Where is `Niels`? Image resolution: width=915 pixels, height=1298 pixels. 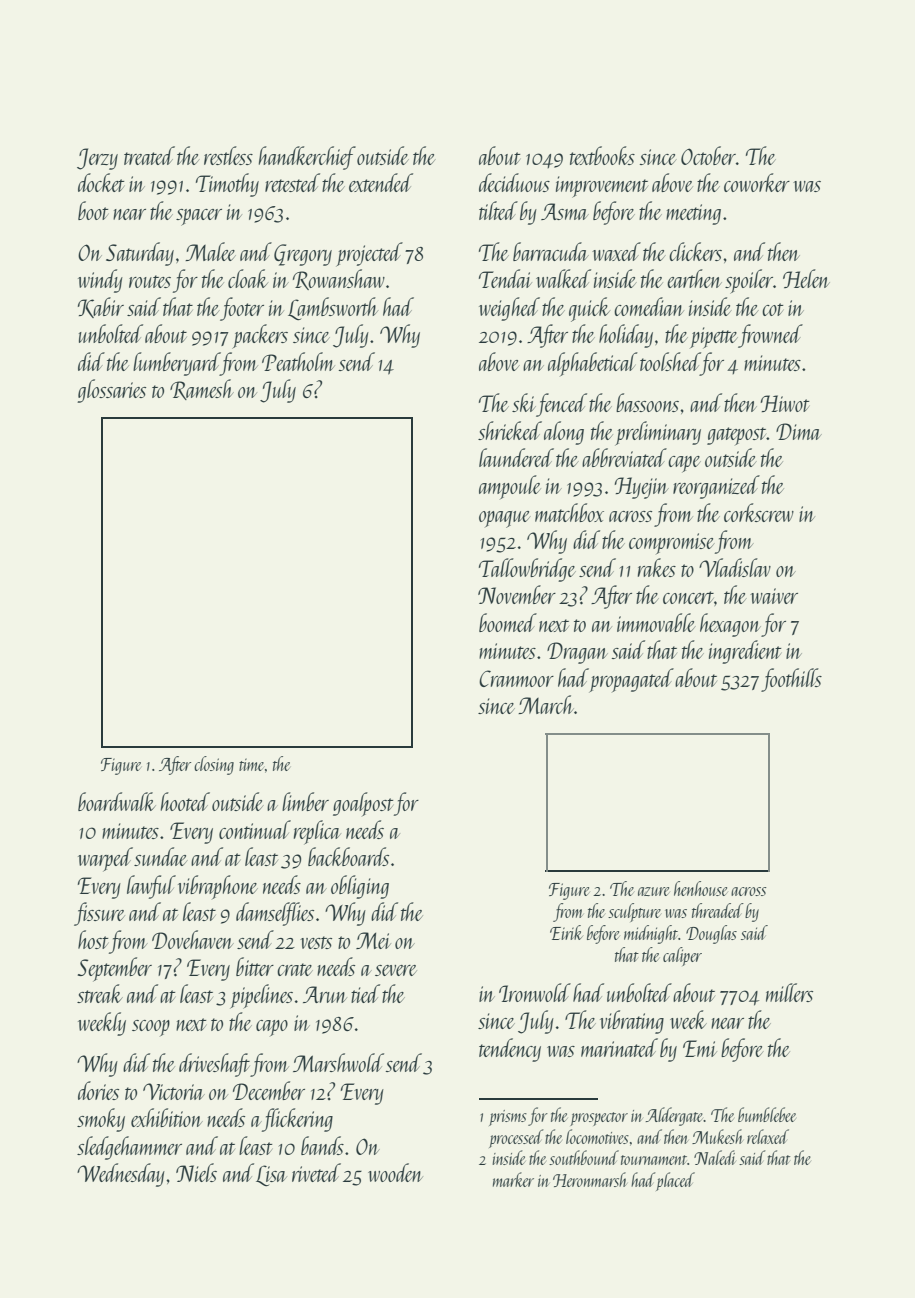 Niels is located at coordinates (196, 1172).
